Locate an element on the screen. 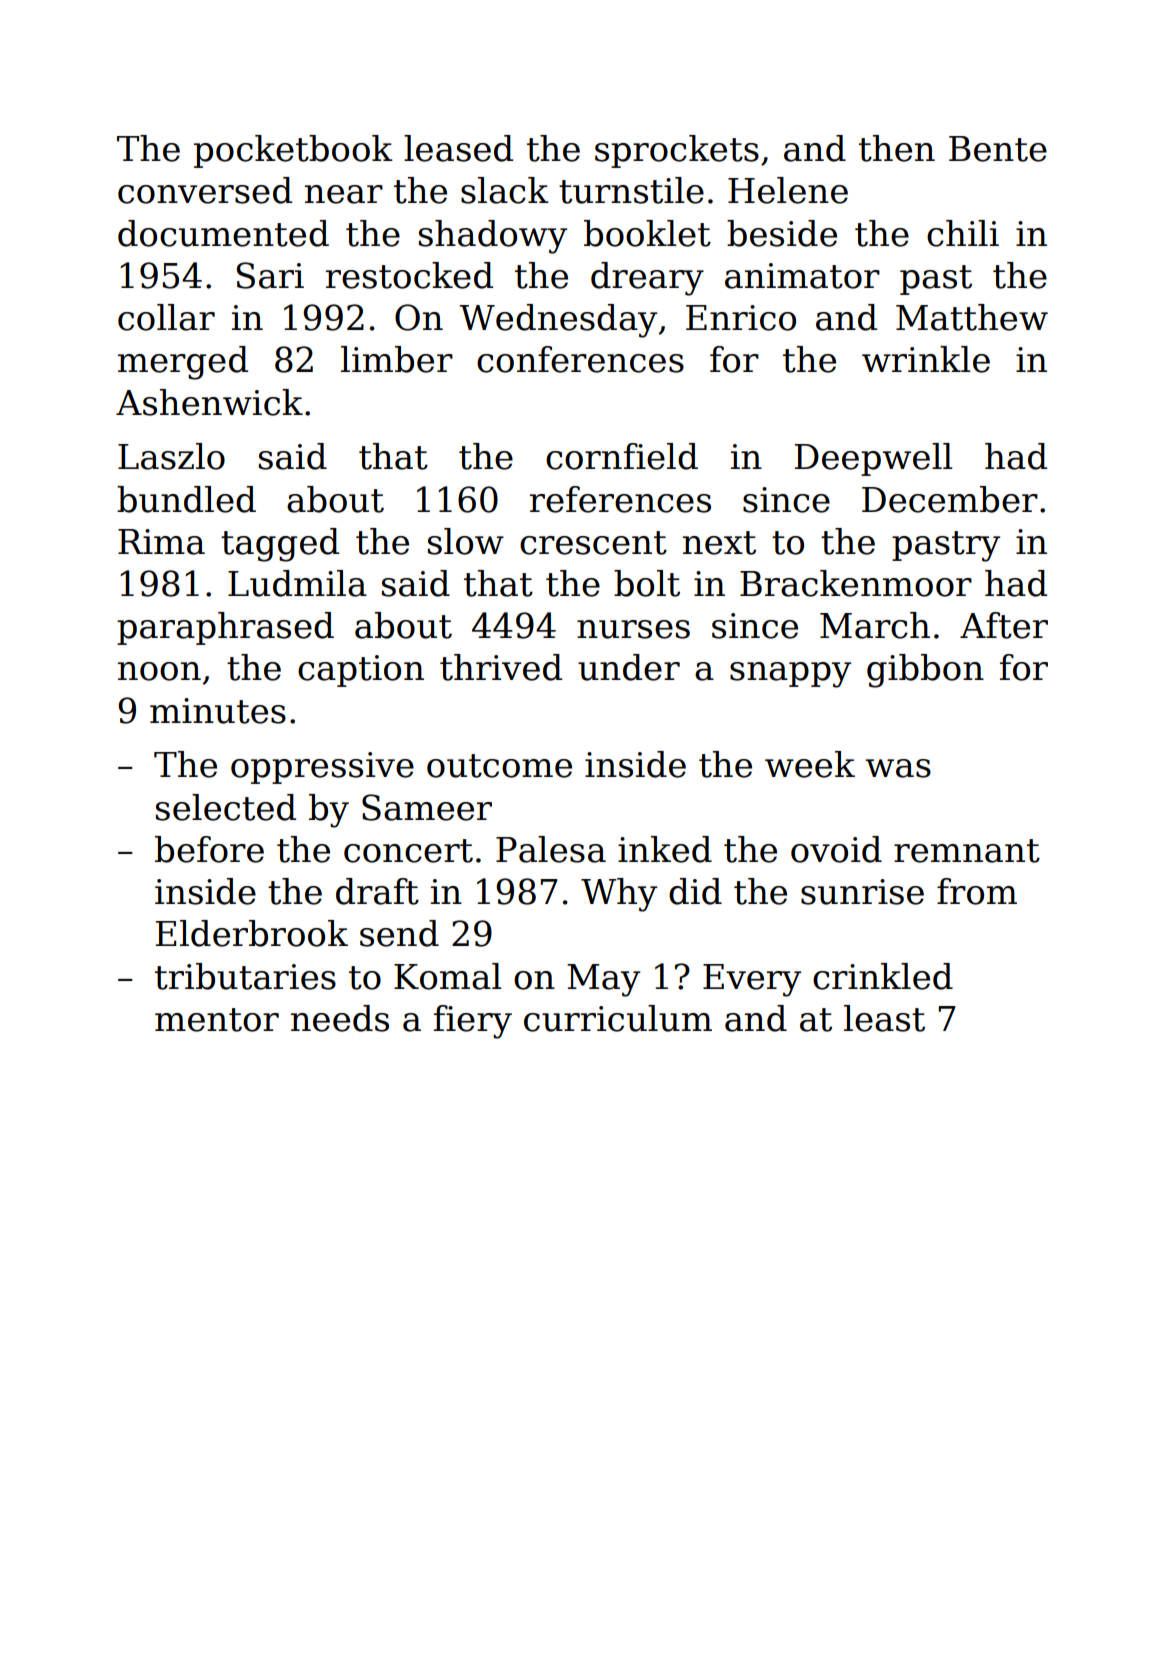 The width and height of the screenshot is (1165, 1654). slow is located at coordinates (466, 541).
